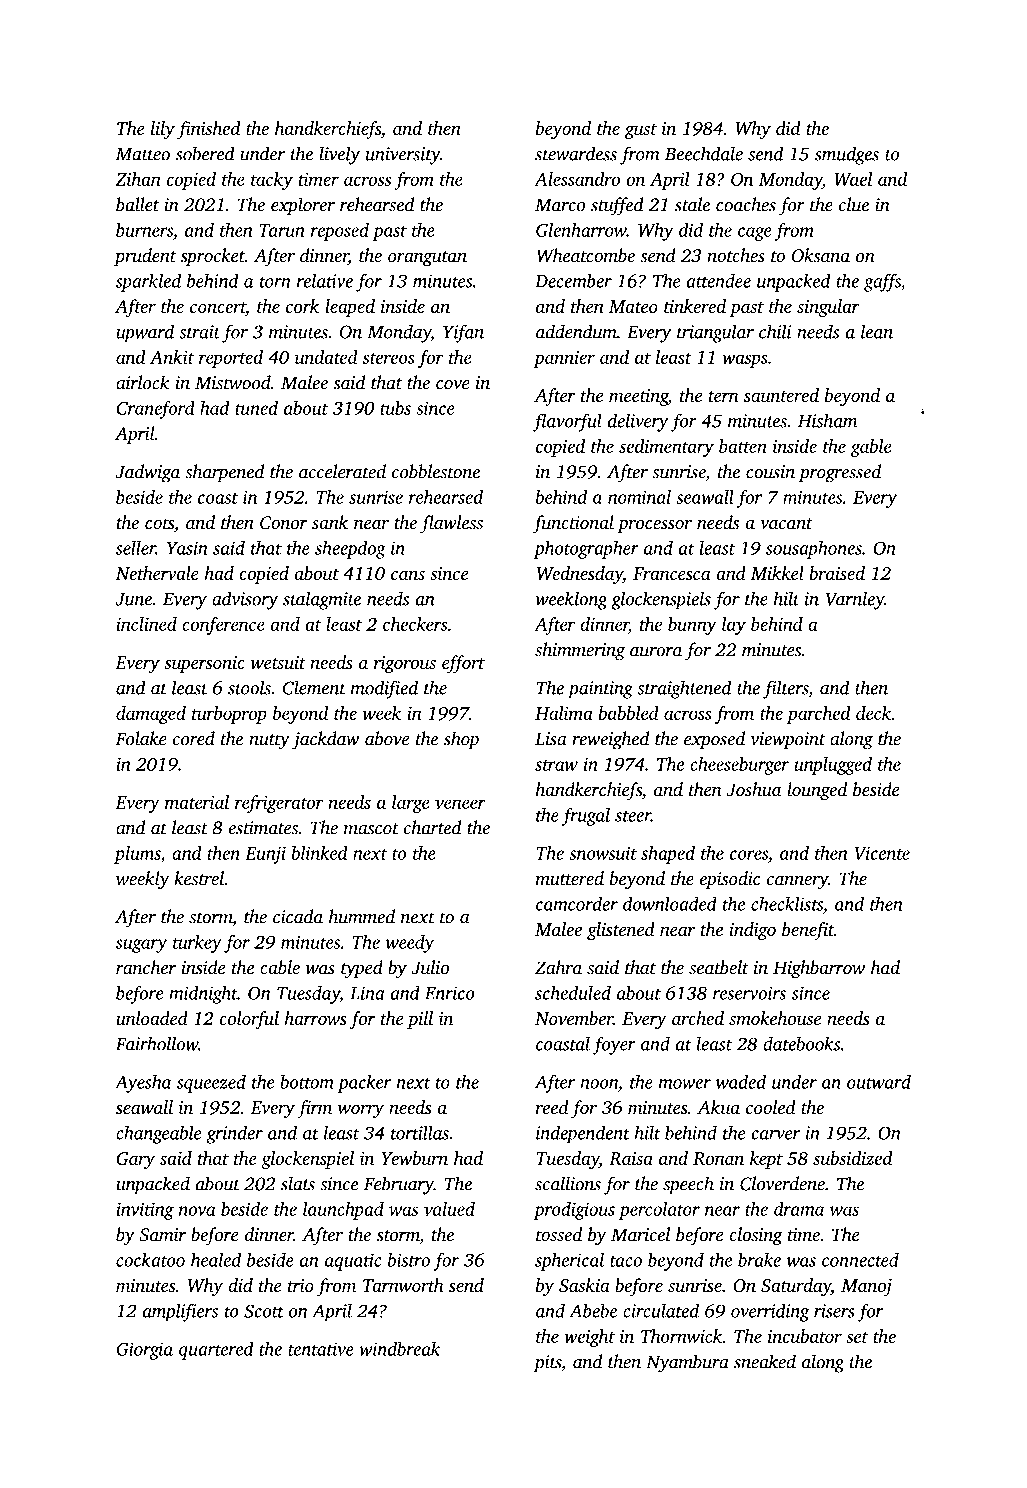 The width and height of the image is (1027, 1488). Describe the element at coordinates (216, 1351) in the image. I see `quartered` at that location.
